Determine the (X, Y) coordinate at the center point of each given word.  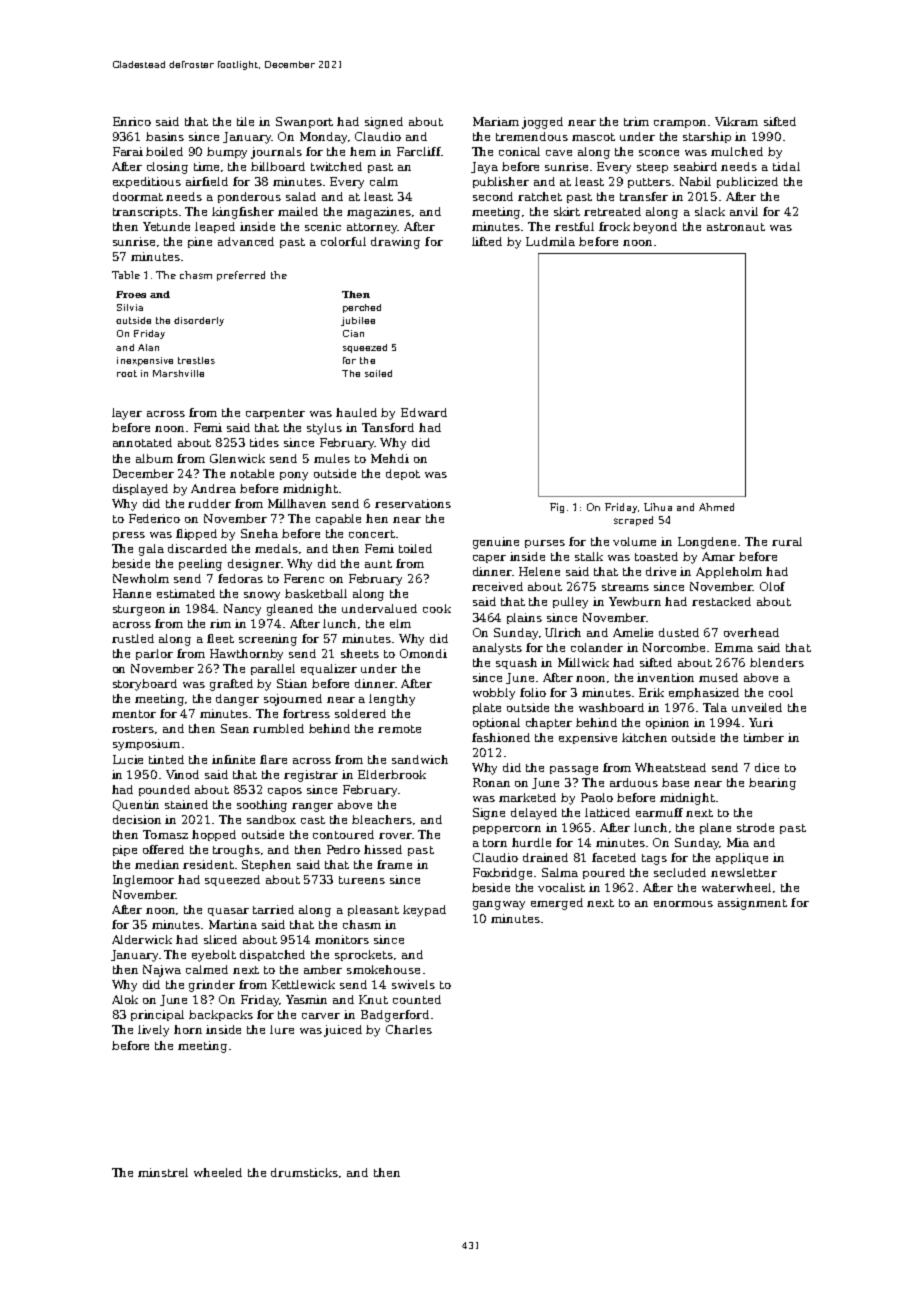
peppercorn (507, 830)
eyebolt (214, 956)
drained (545, 857)
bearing (772, 784)
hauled (356, 412)
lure (282, 1029)
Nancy (242, 610)
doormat (138, 196)
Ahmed (716, 507)
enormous (683, 904)
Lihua (658, 507)
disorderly (199, 321)
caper (489, 559)
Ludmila (550, 241)
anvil (744, 211)
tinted (166, 759)
